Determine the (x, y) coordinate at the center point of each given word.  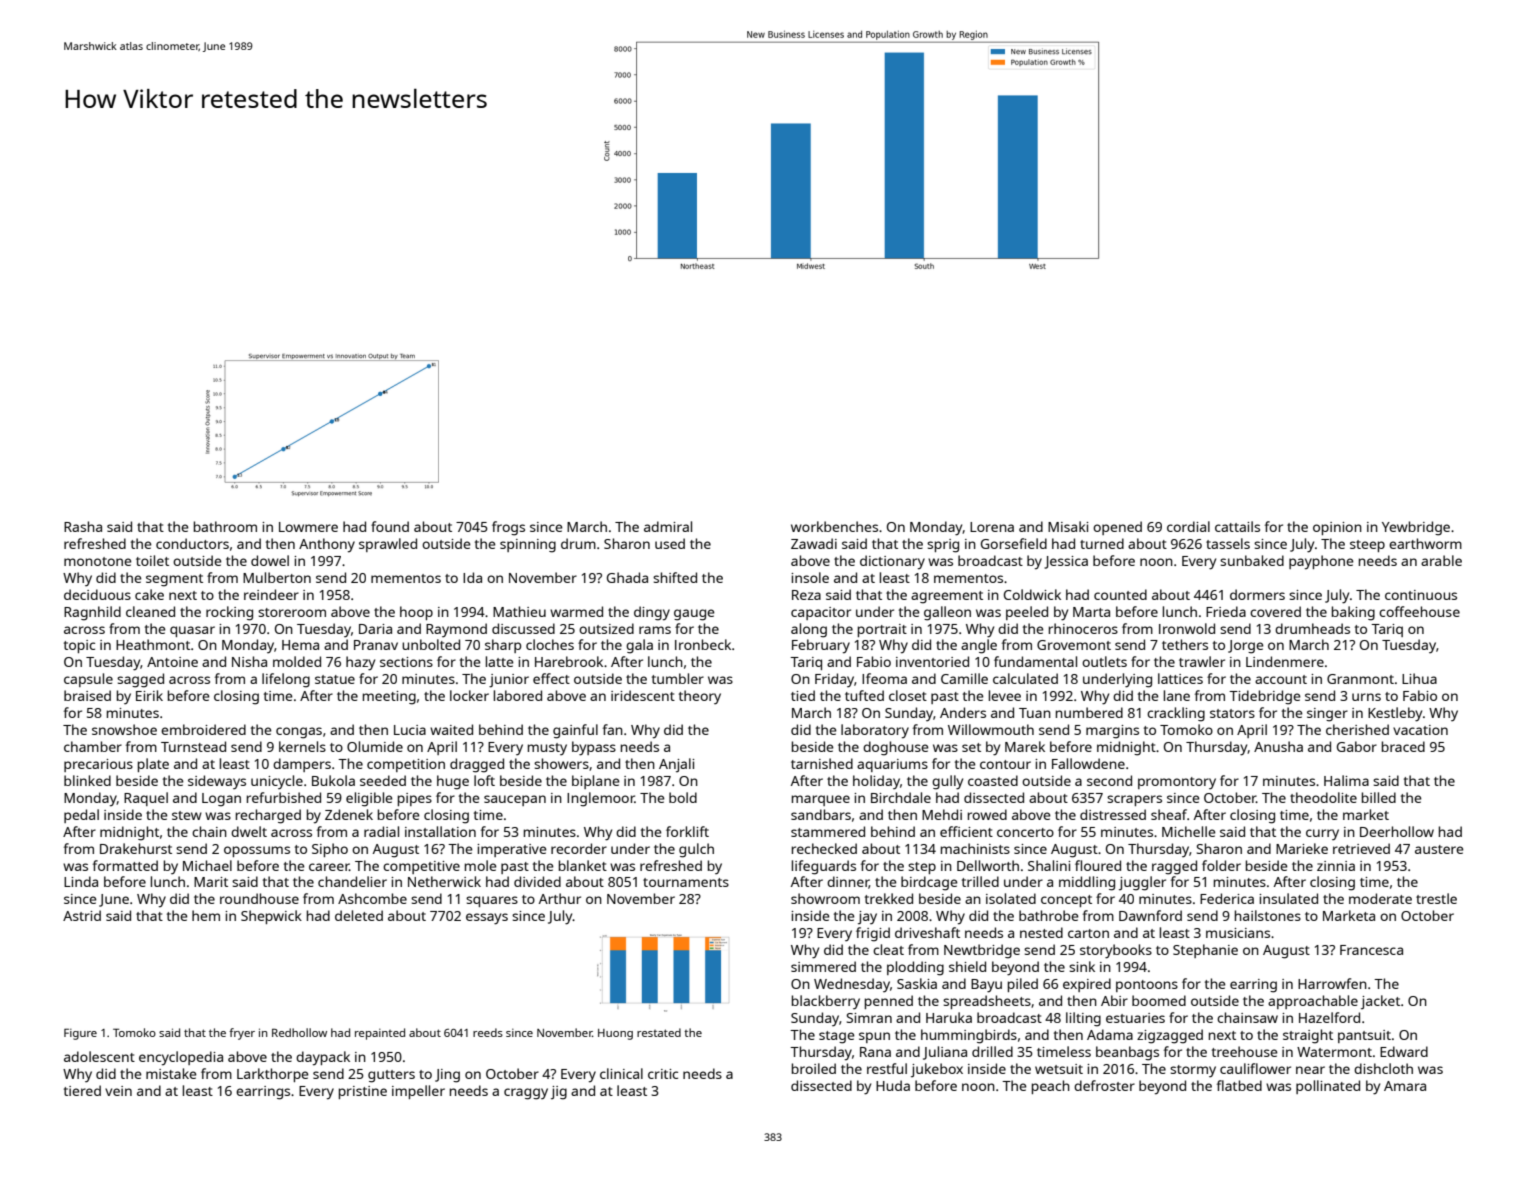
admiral (668, 526)
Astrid (82, 915)
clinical (621, 1073)
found (390, 526)
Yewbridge (1416, 528)
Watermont (1334, 1052)
